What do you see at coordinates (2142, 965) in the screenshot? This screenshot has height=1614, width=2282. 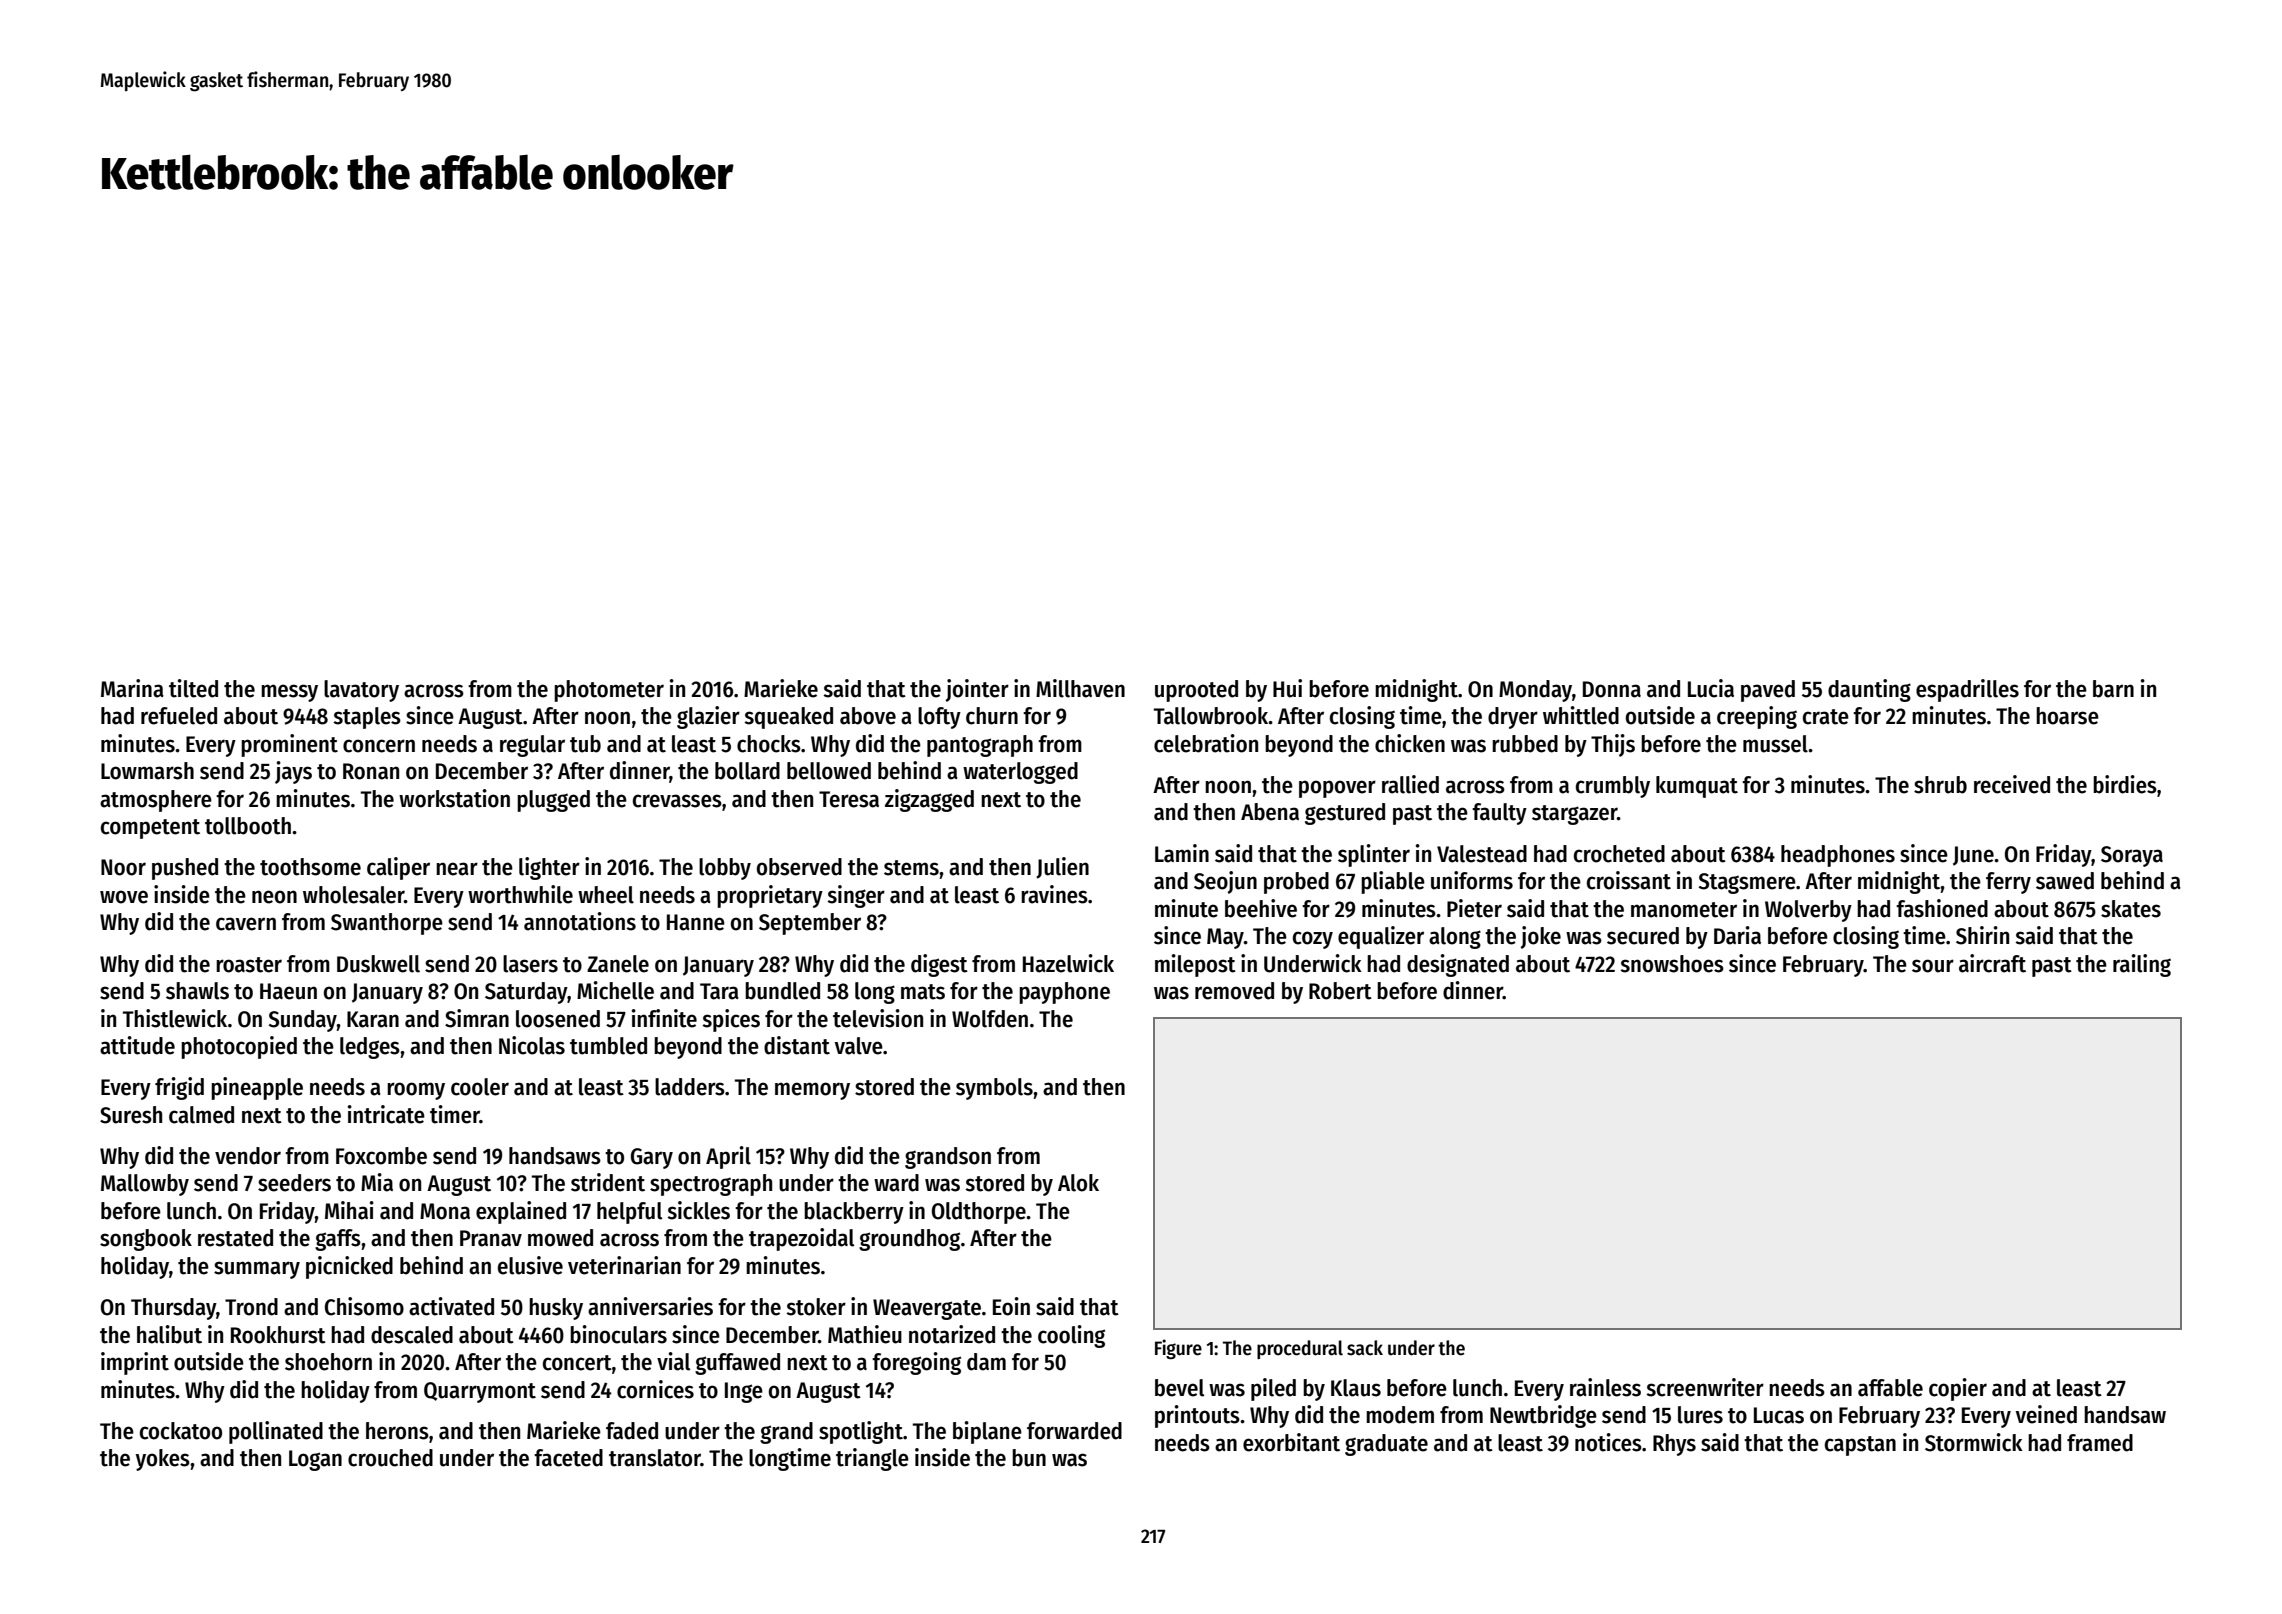 I see `railing` at bounding box center [2142, 965].
